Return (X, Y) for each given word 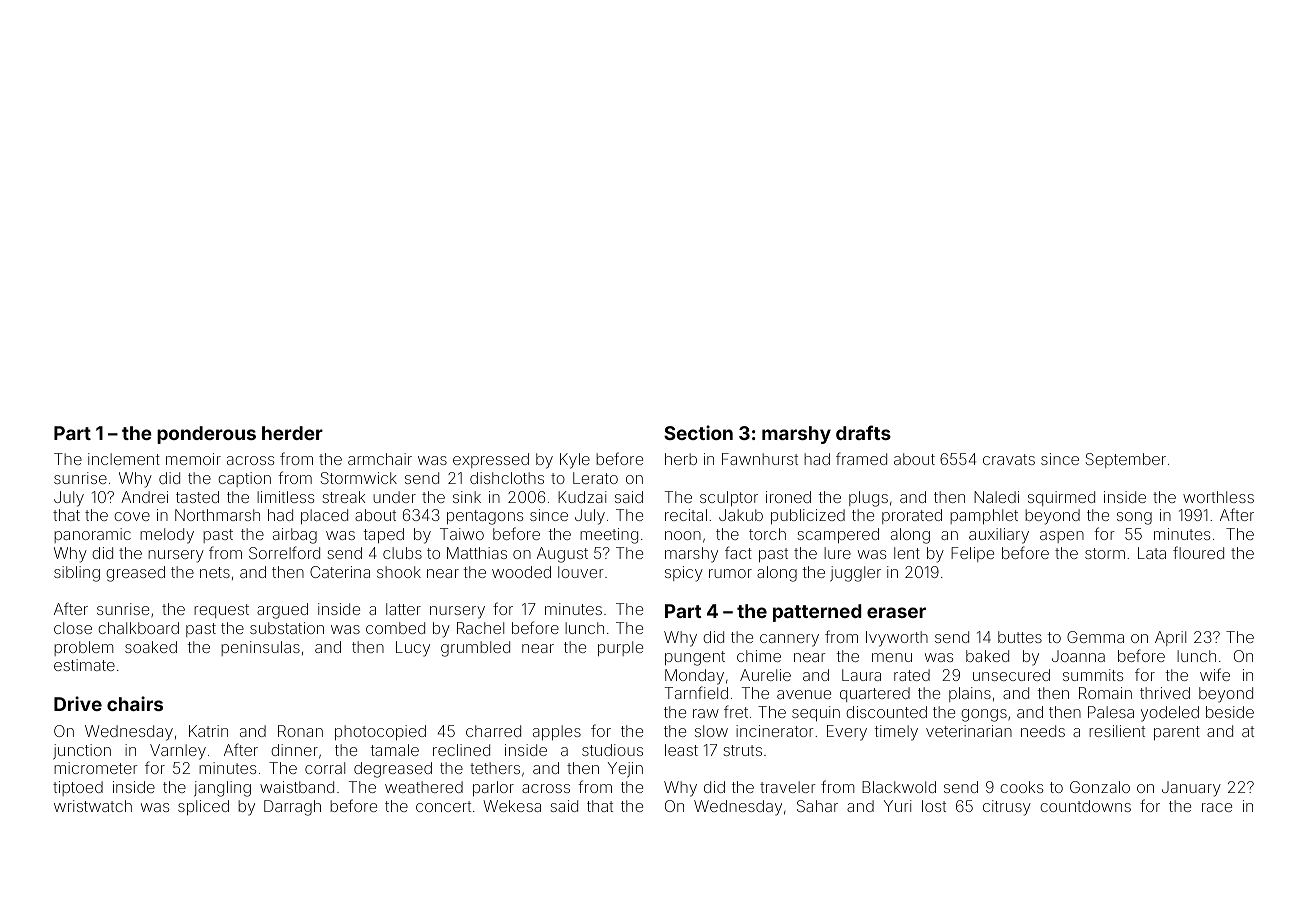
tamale (394, 750)
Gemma (1095, 637)
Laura (861, 675)
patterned (817, 613)
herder (292, 433)
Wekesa (512, 806)
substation (287, 628)
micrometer (96, 768)
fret (736, 711)
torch (767, 534)
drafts (863, 432)
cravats (1009, 459)
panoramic (92, 535)
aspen (1062, 537)
